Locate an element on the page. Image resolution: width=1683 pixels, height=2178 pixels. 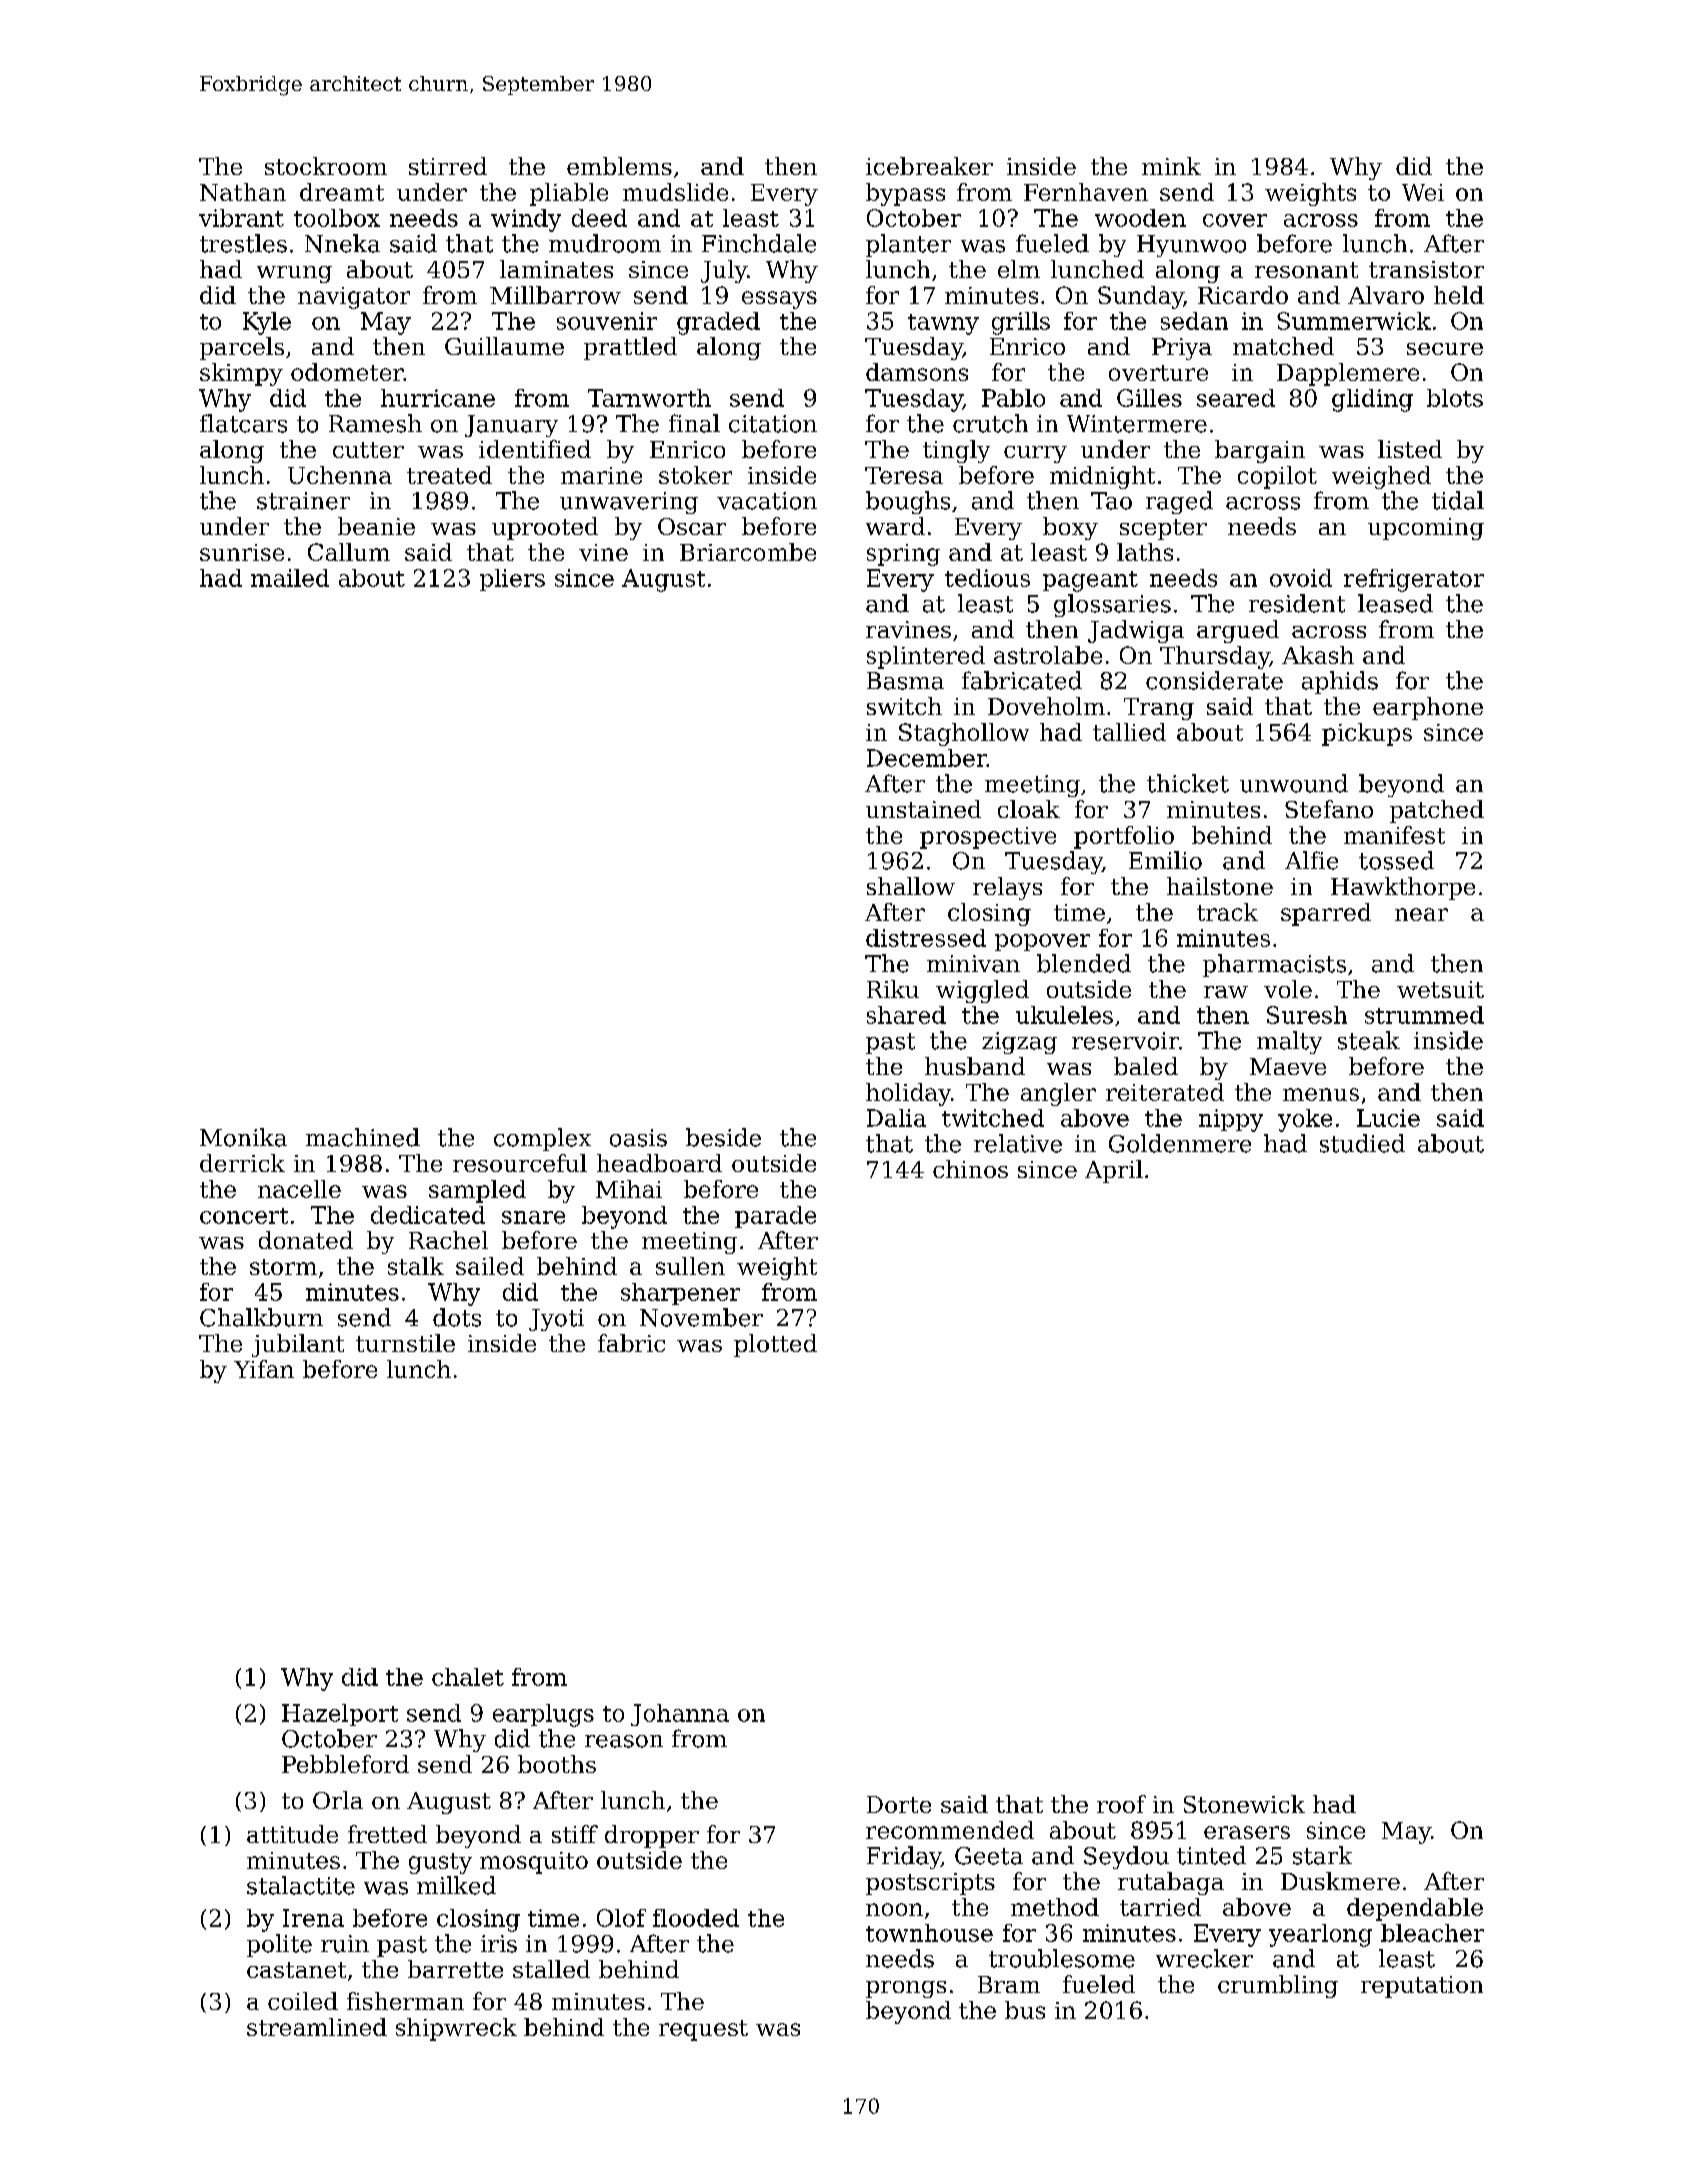
icebreaker is located at coordinates (929, 166).
